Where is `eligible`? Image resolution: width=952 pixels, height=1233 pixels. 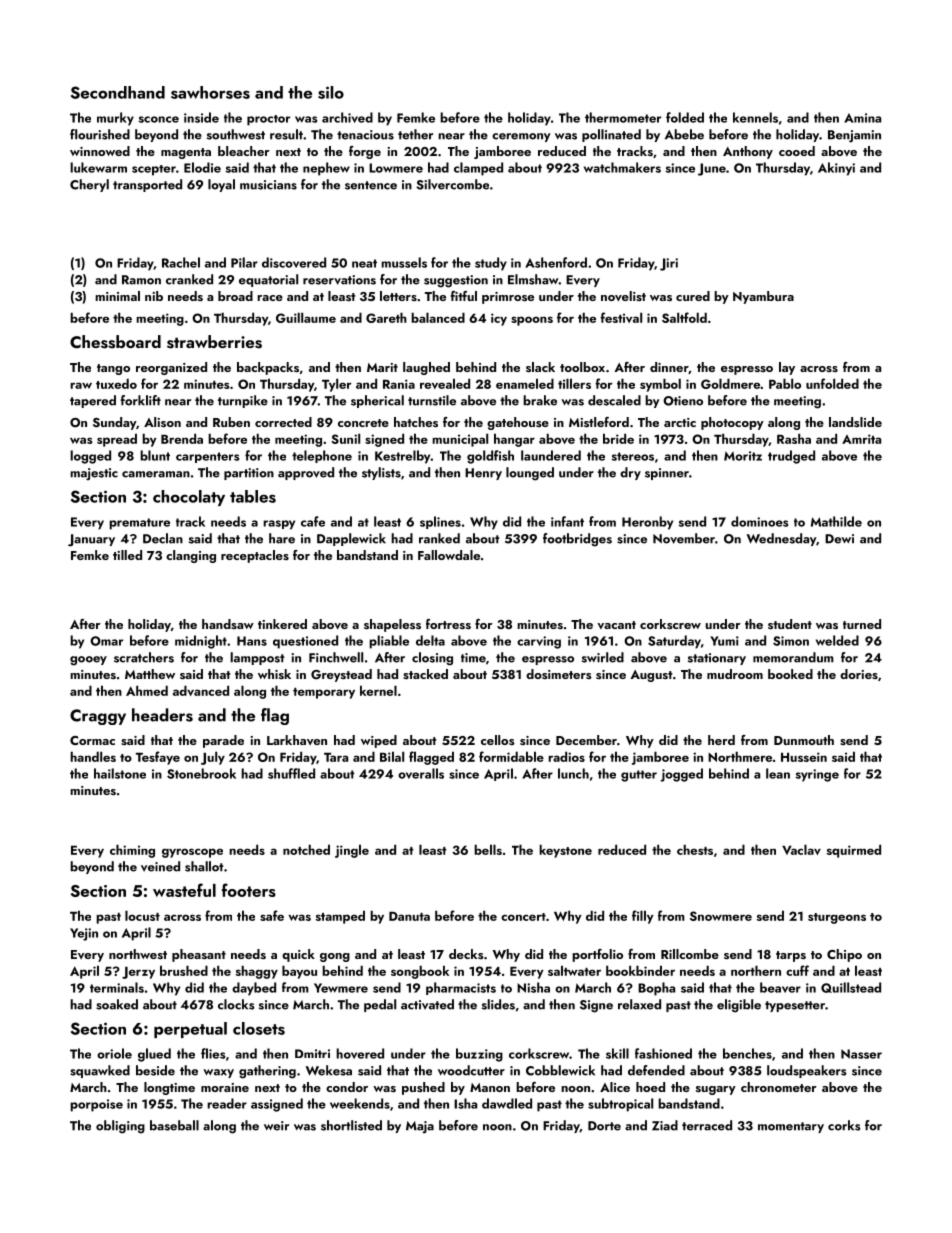 eligible is located at coordinates (739, 1006).
